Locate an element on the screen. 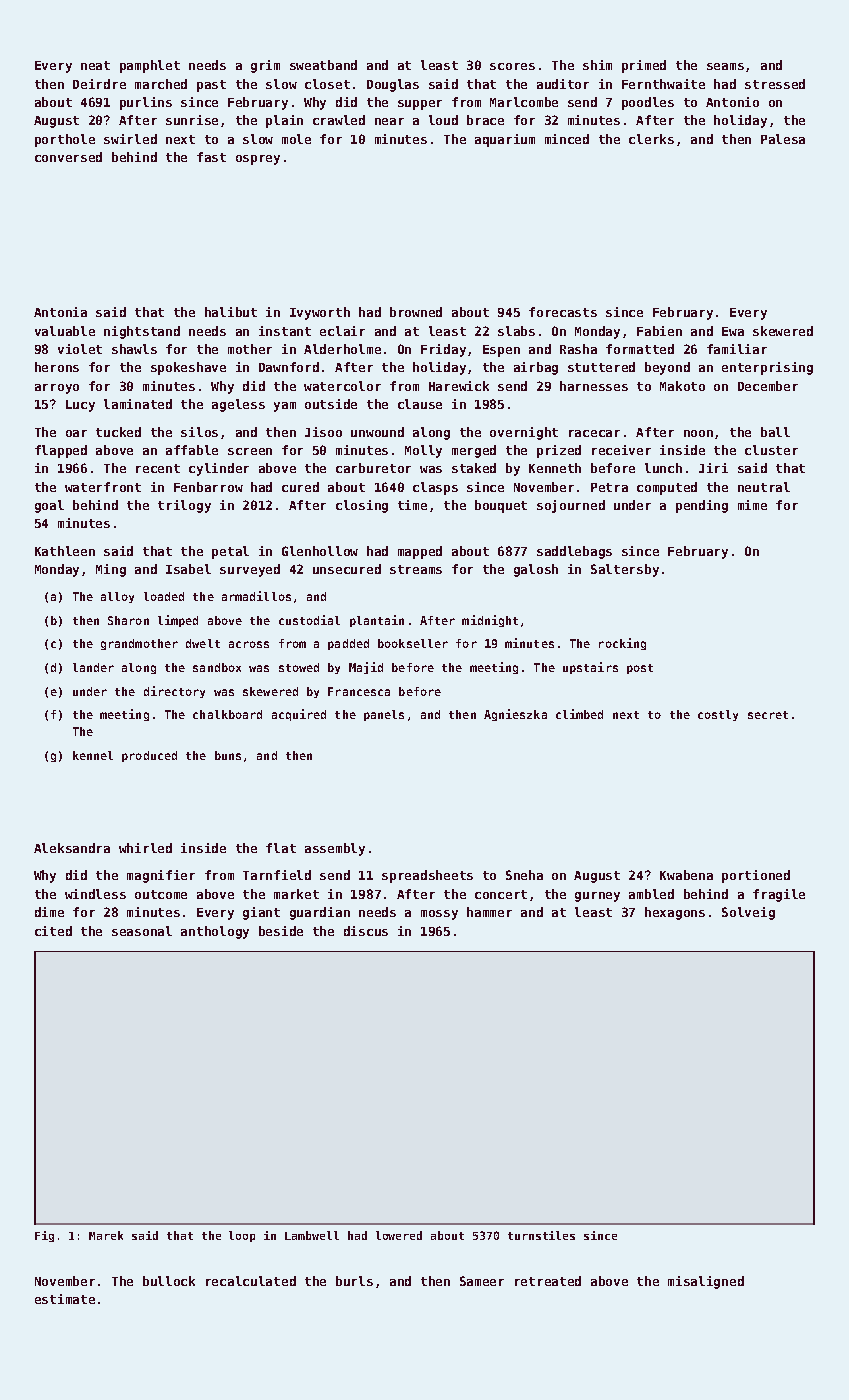 The image size is (849, 1400). assembly is located at coordinates (335, 849).
